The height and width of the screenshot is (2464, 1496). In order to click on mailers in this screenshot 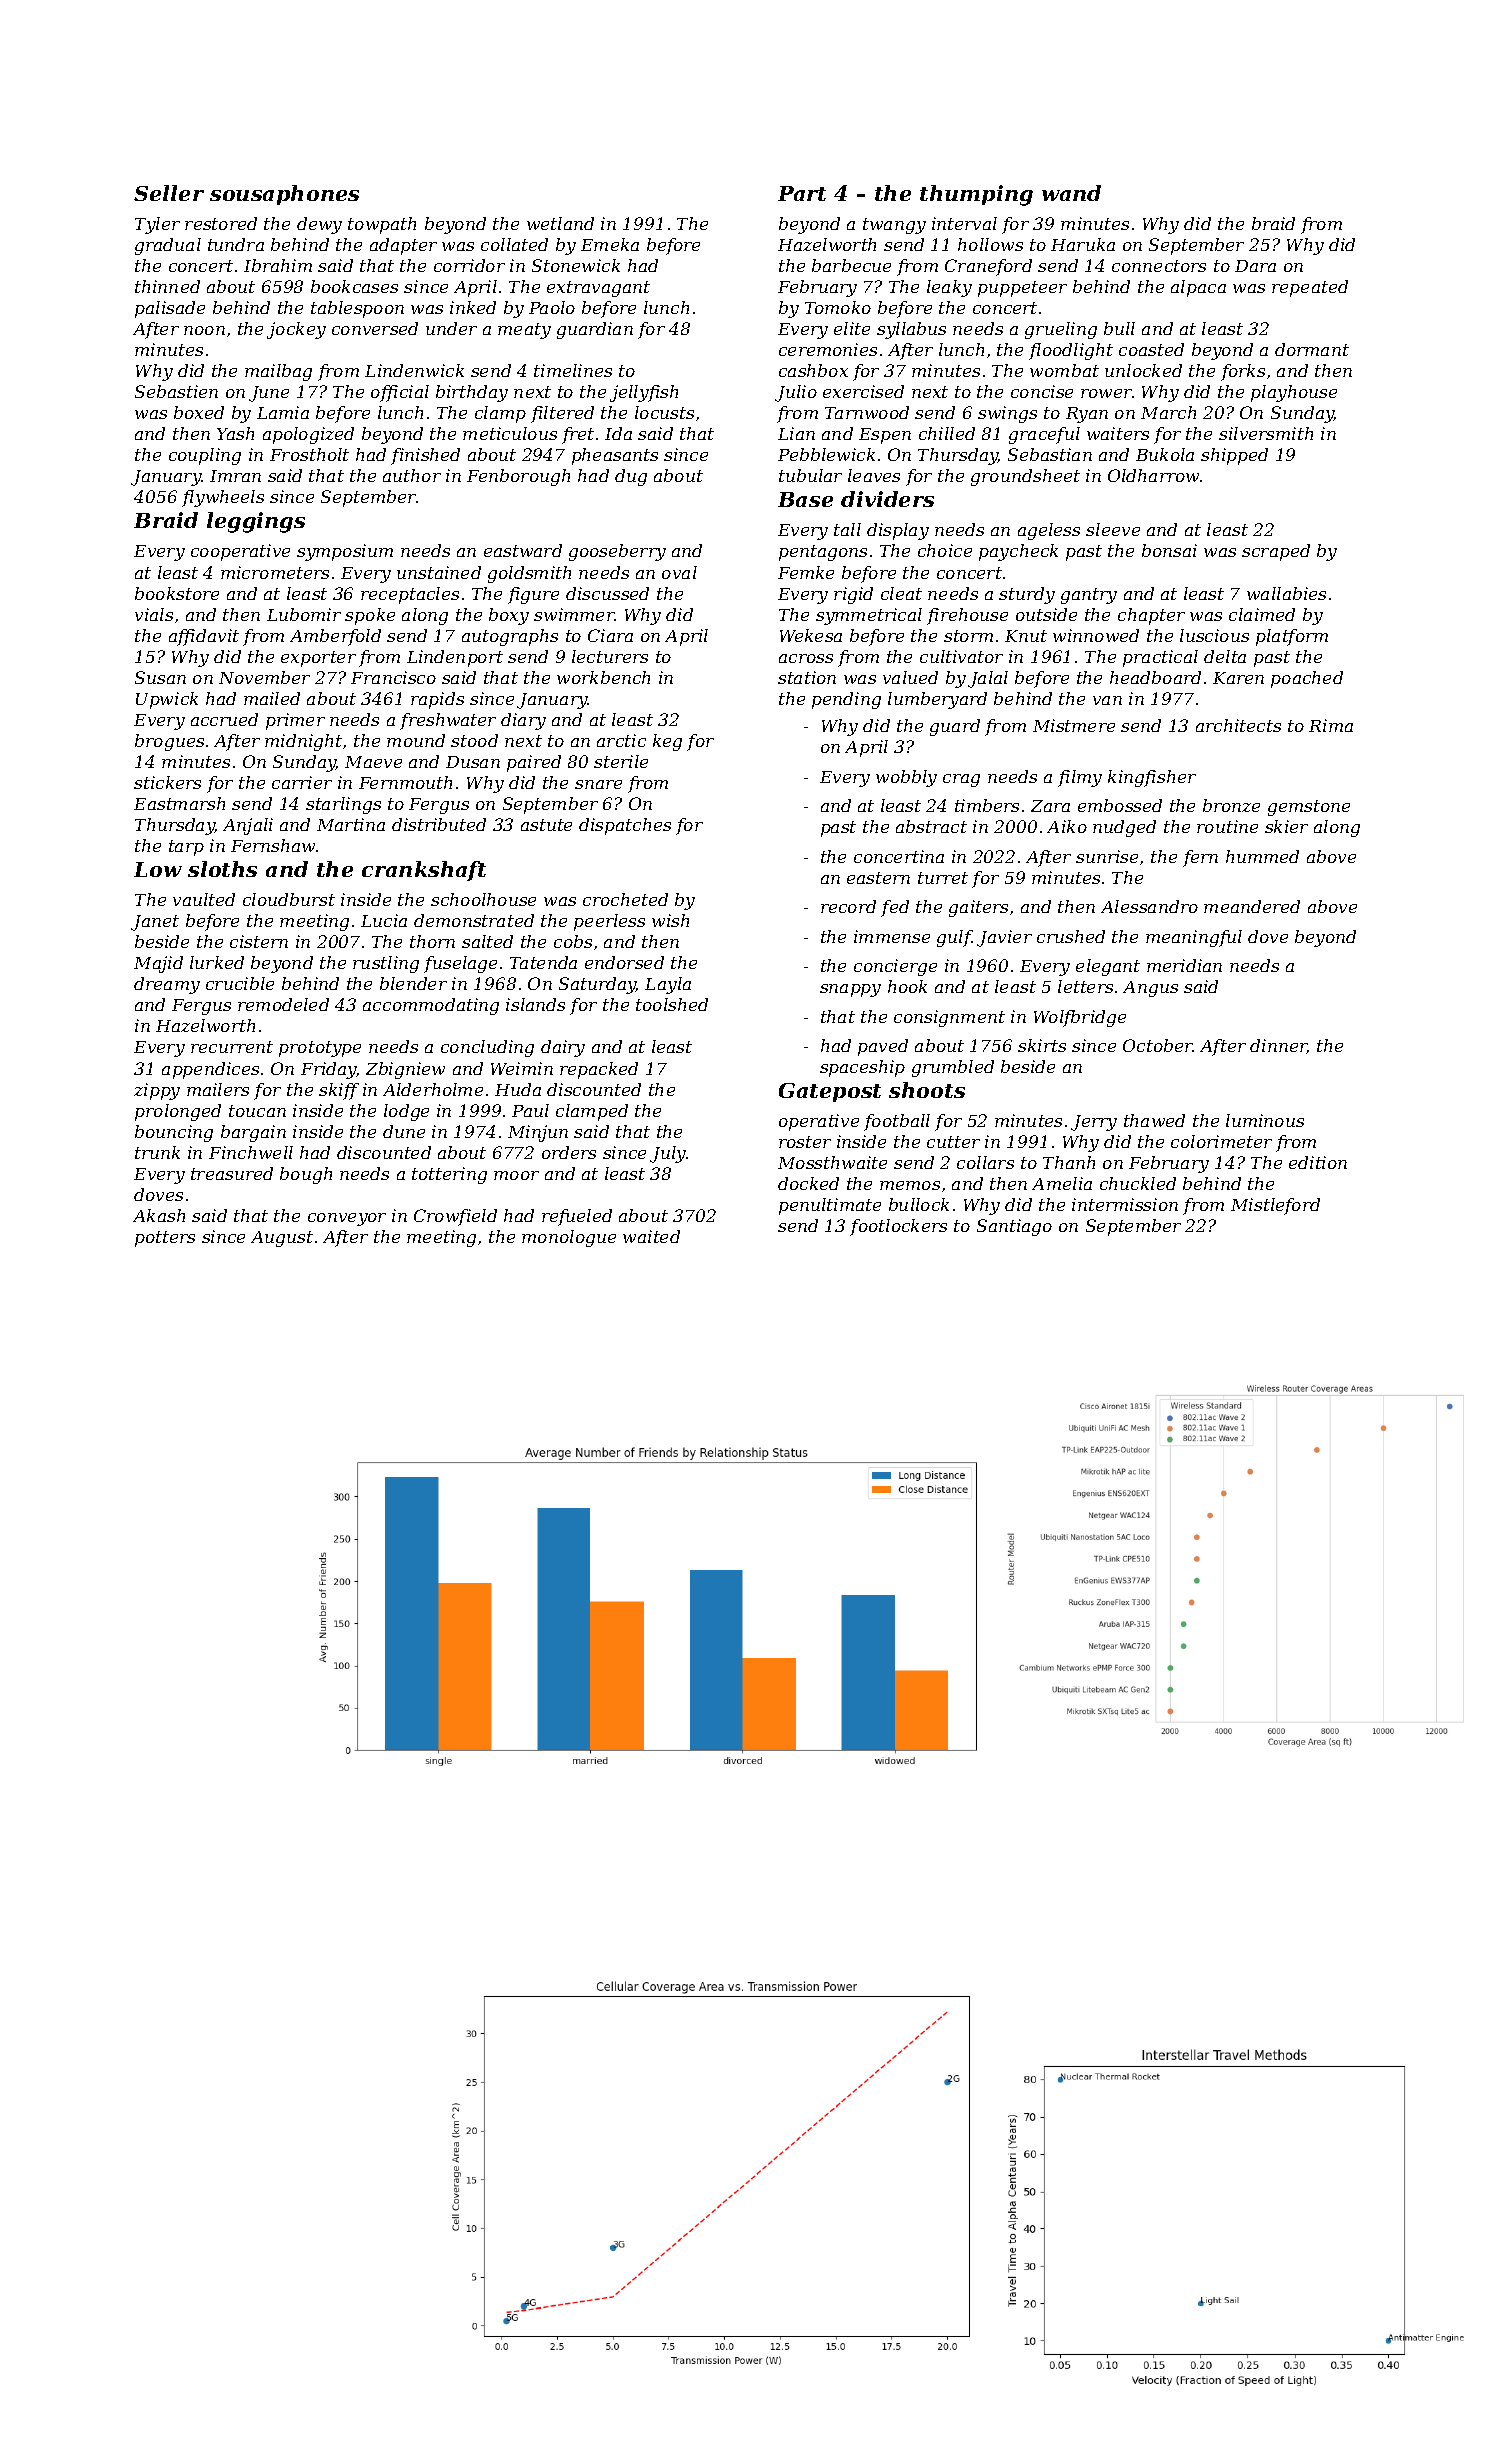, I will do `click(218, 1089)`.
